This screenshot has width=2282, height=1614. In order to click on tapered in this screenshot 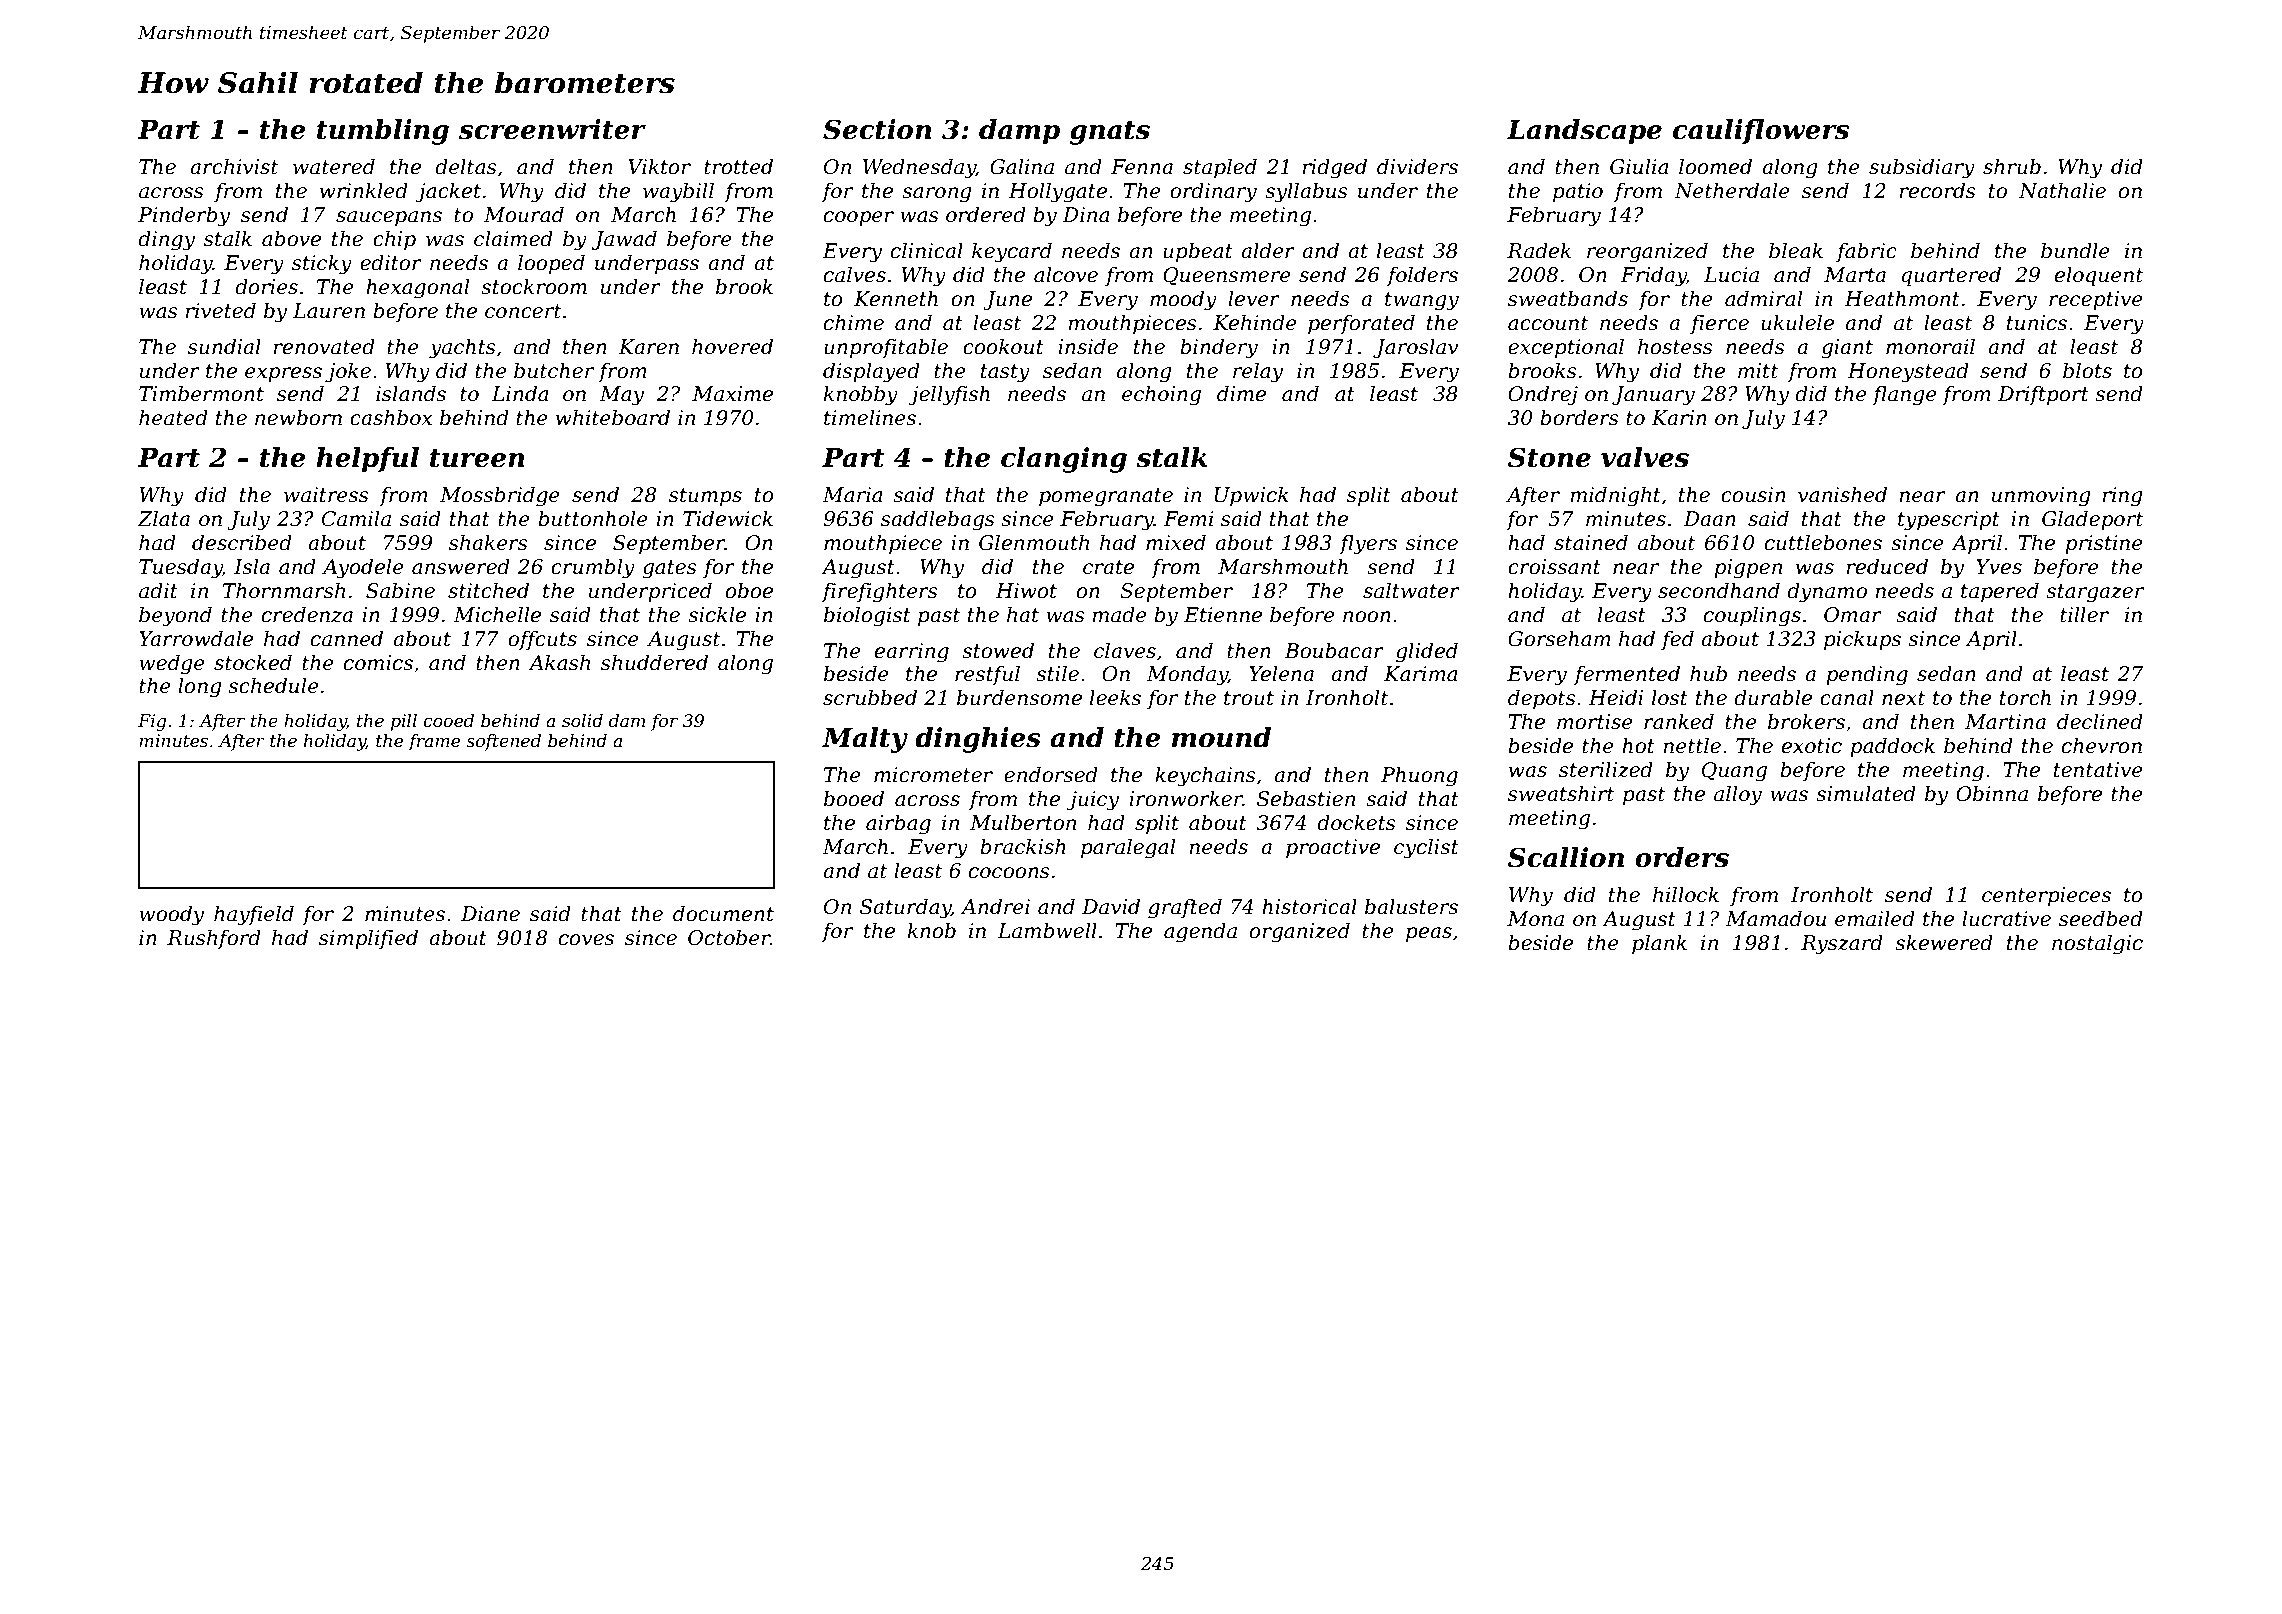, I will do `click(2000, 592)`.
